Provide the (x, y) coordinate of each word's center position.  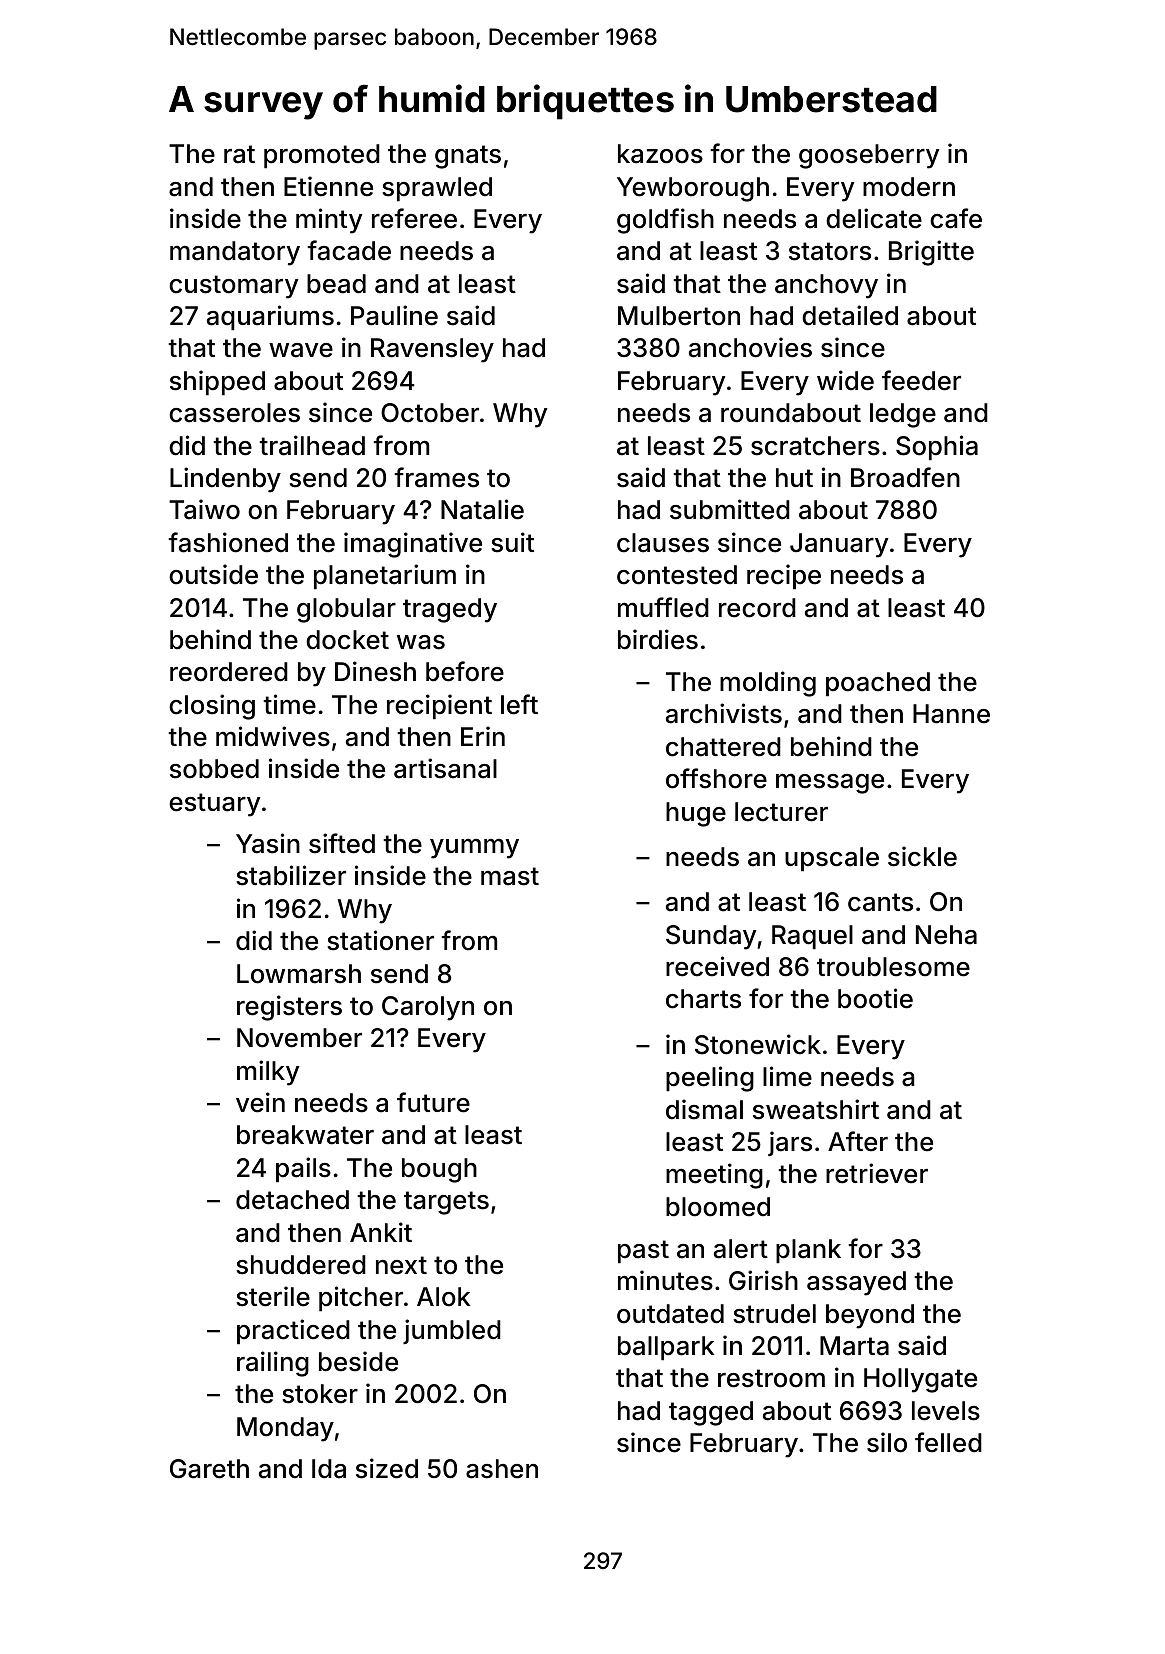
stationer (380, 940)
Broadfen (905, 477)
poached (878, 684)
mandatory (235, 253)
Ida (329, 1469)
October (430, 413)
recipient (439, 707)
